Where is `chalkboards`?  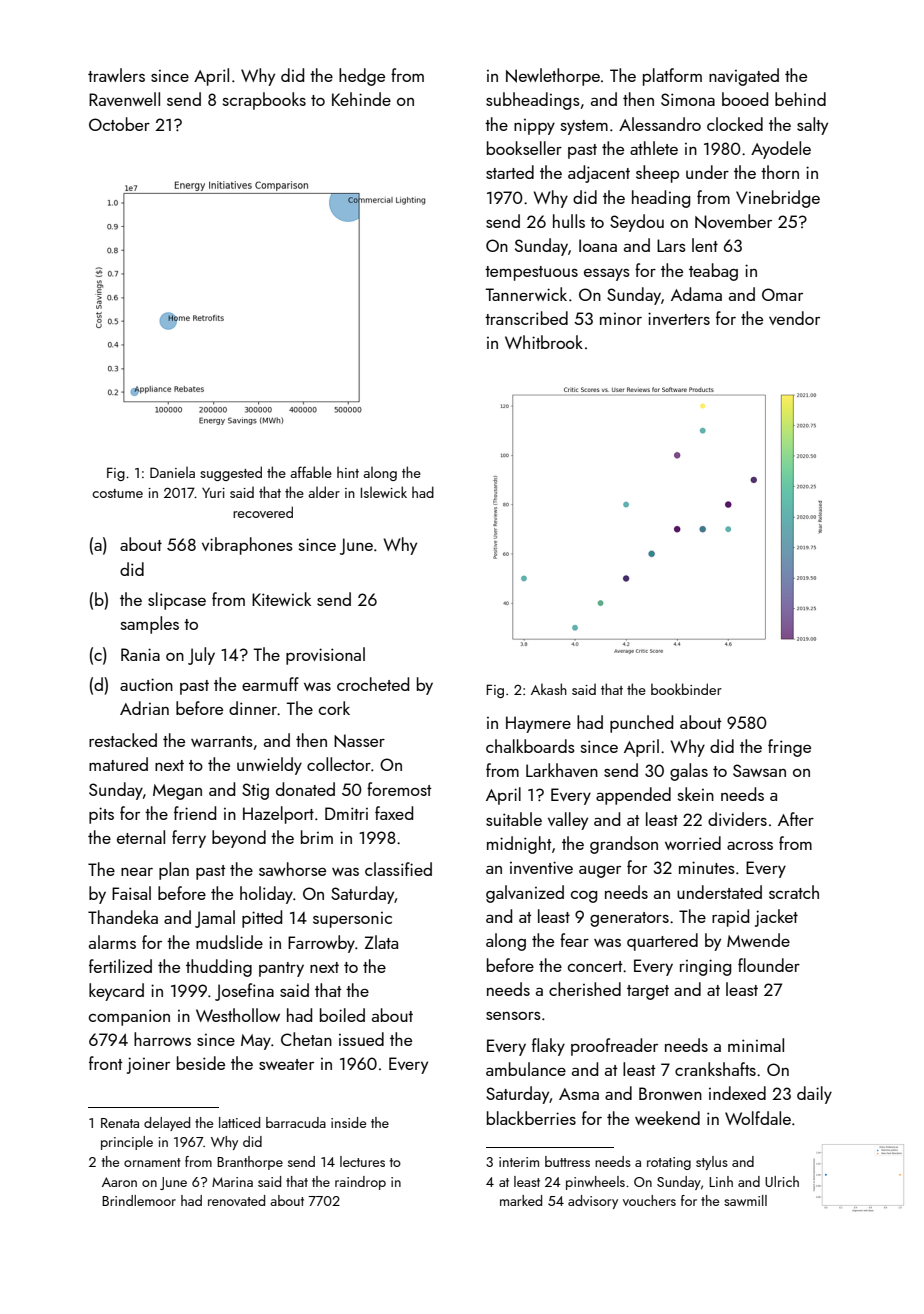 chalkboards is located at coordinates (530, 746).
